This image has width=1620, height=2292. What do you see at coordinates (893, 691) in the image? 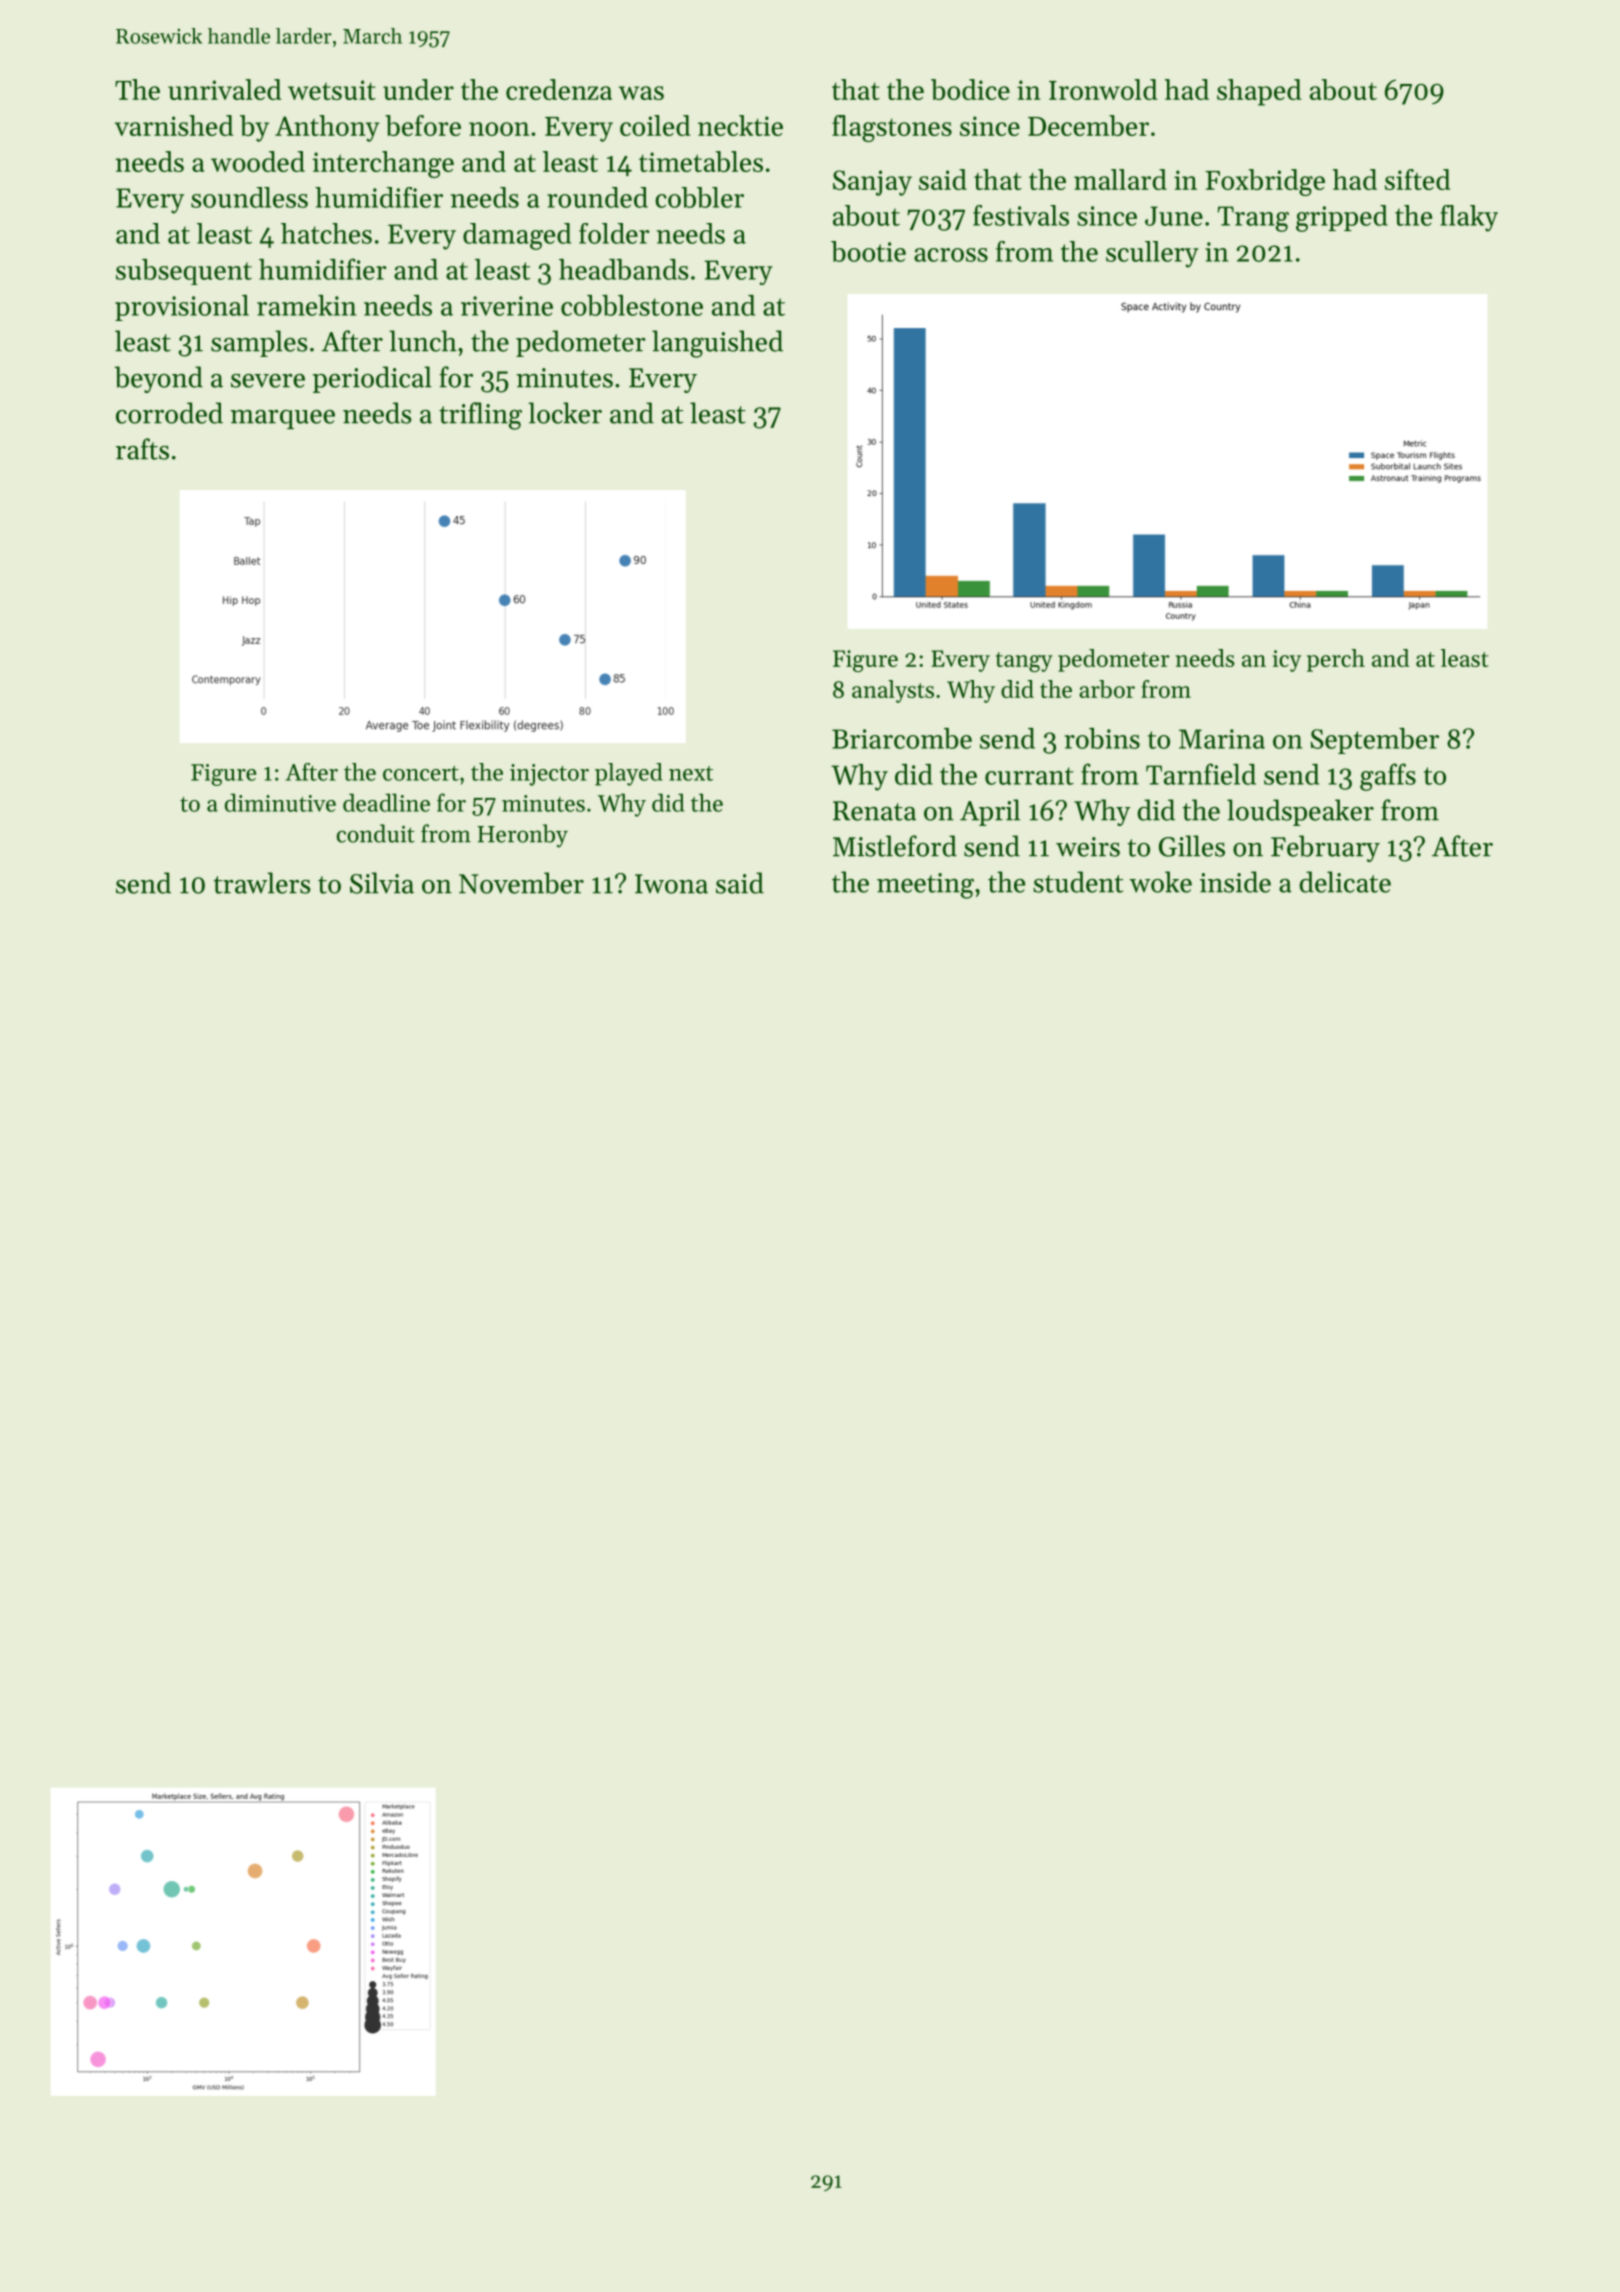
I see `analysts` at bounding box center [893, 691].
